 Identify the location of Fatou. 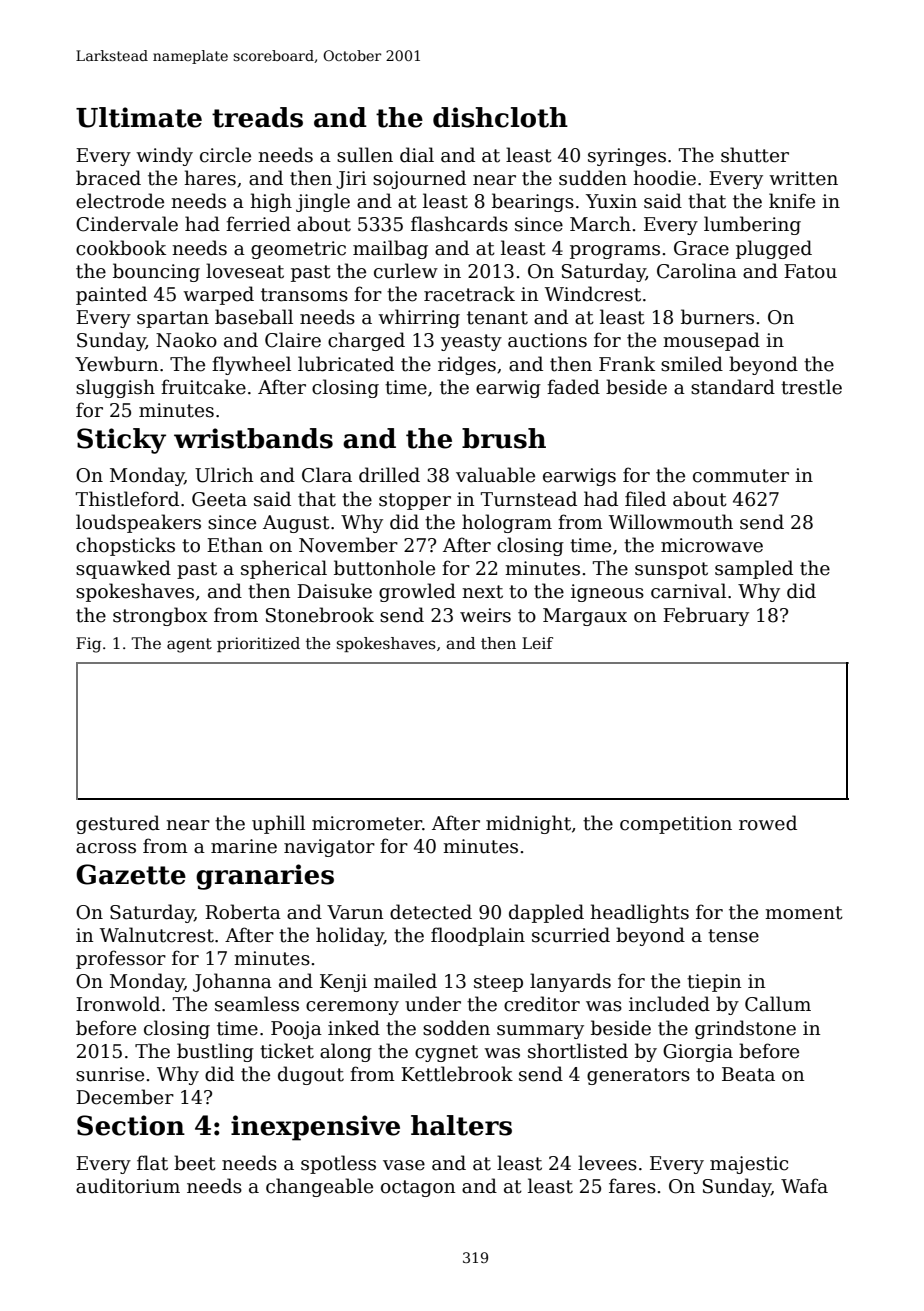
(810, 271).
